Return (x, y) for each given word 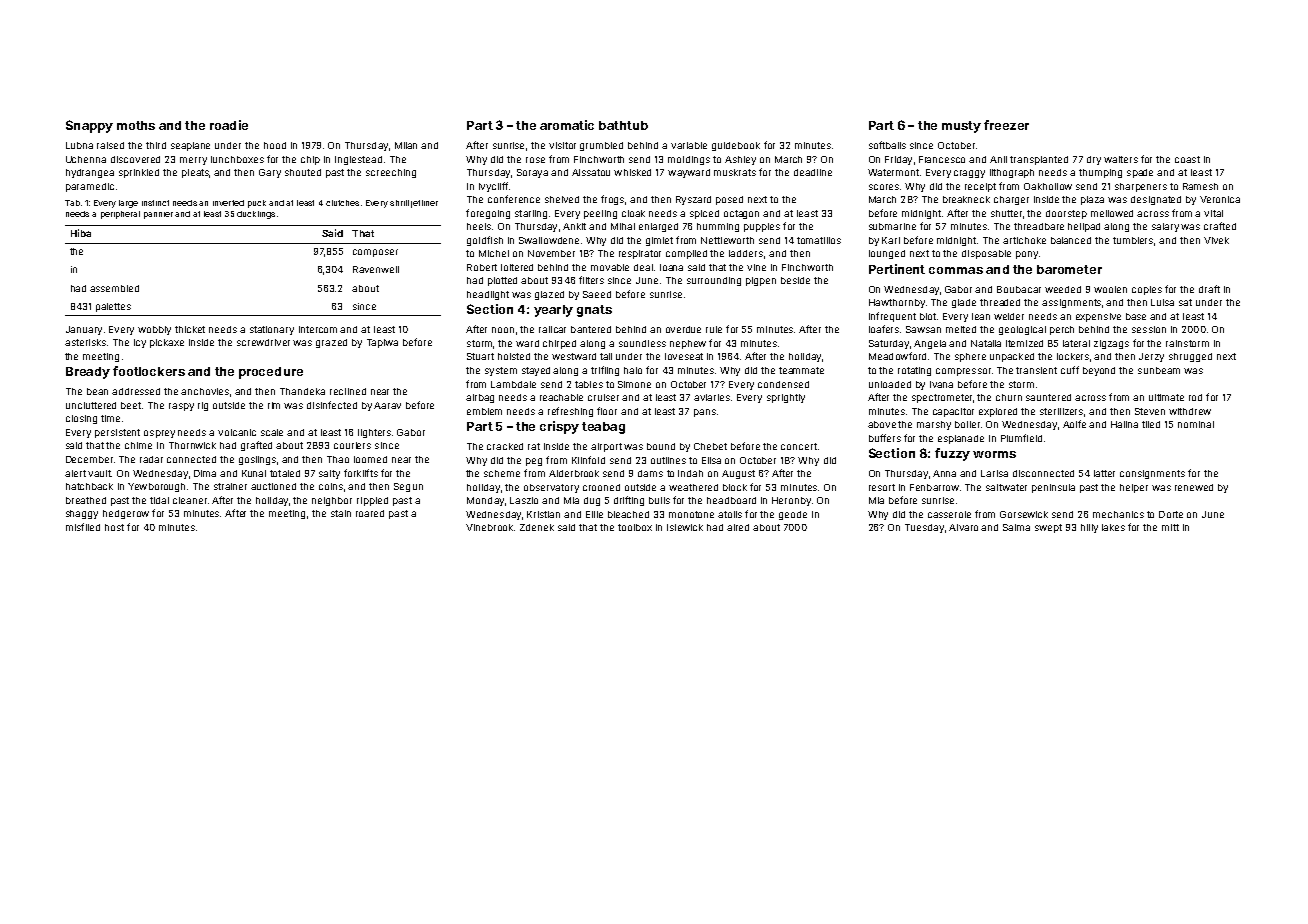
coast (1187, 159)
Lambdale (513, 384)
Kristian (543, 514)
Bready (88, 373)
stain (341, 513)
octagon (741, 214)
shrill (399, 203)
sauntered (1048, 397)
